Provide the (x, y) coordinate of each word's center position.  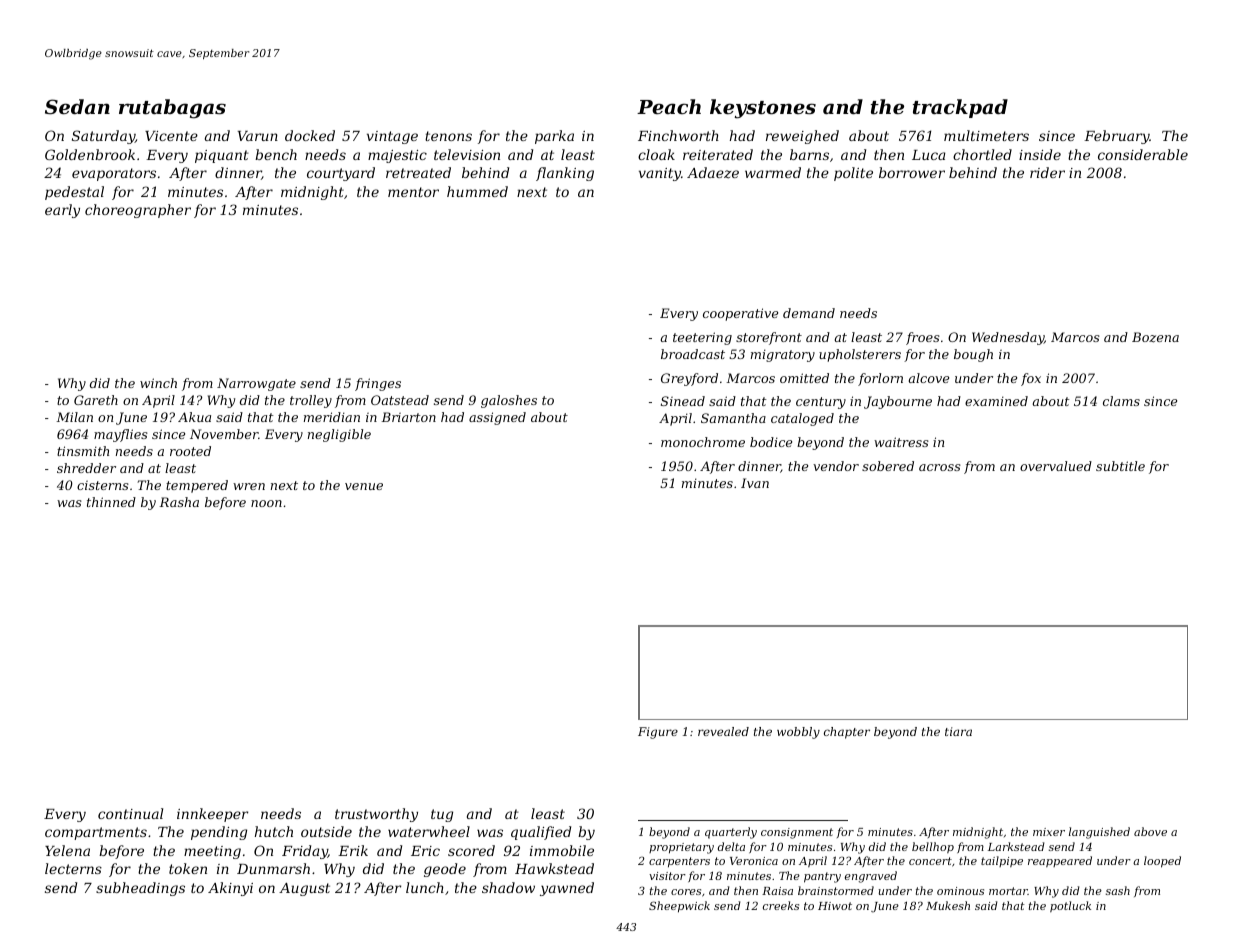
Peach (669, 106)
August (304, 889)
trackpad (960, 108)
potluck (1070, 906)
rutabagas (172, 109)
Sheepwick (679, 907)
